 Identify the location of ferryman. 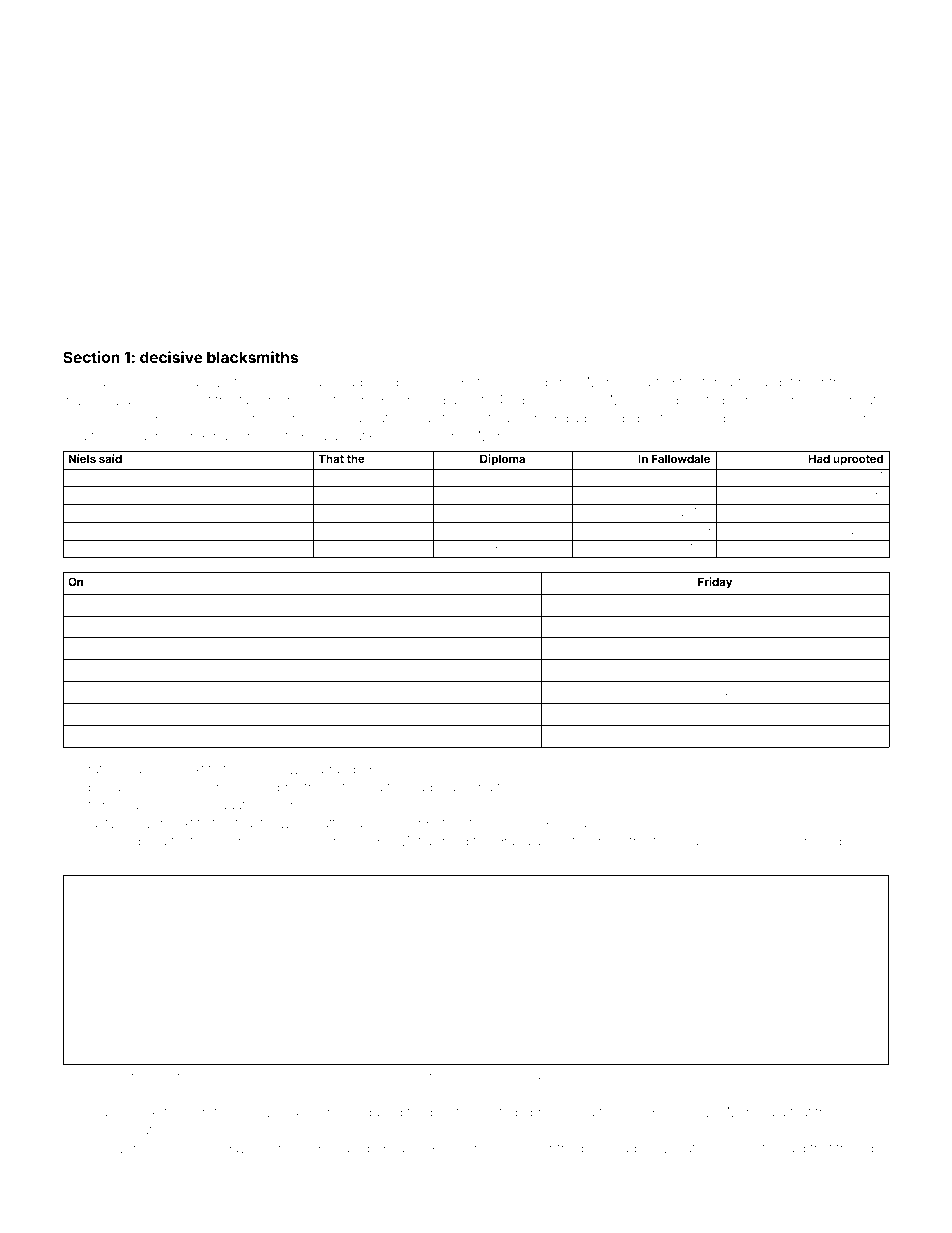
(679, 842).
